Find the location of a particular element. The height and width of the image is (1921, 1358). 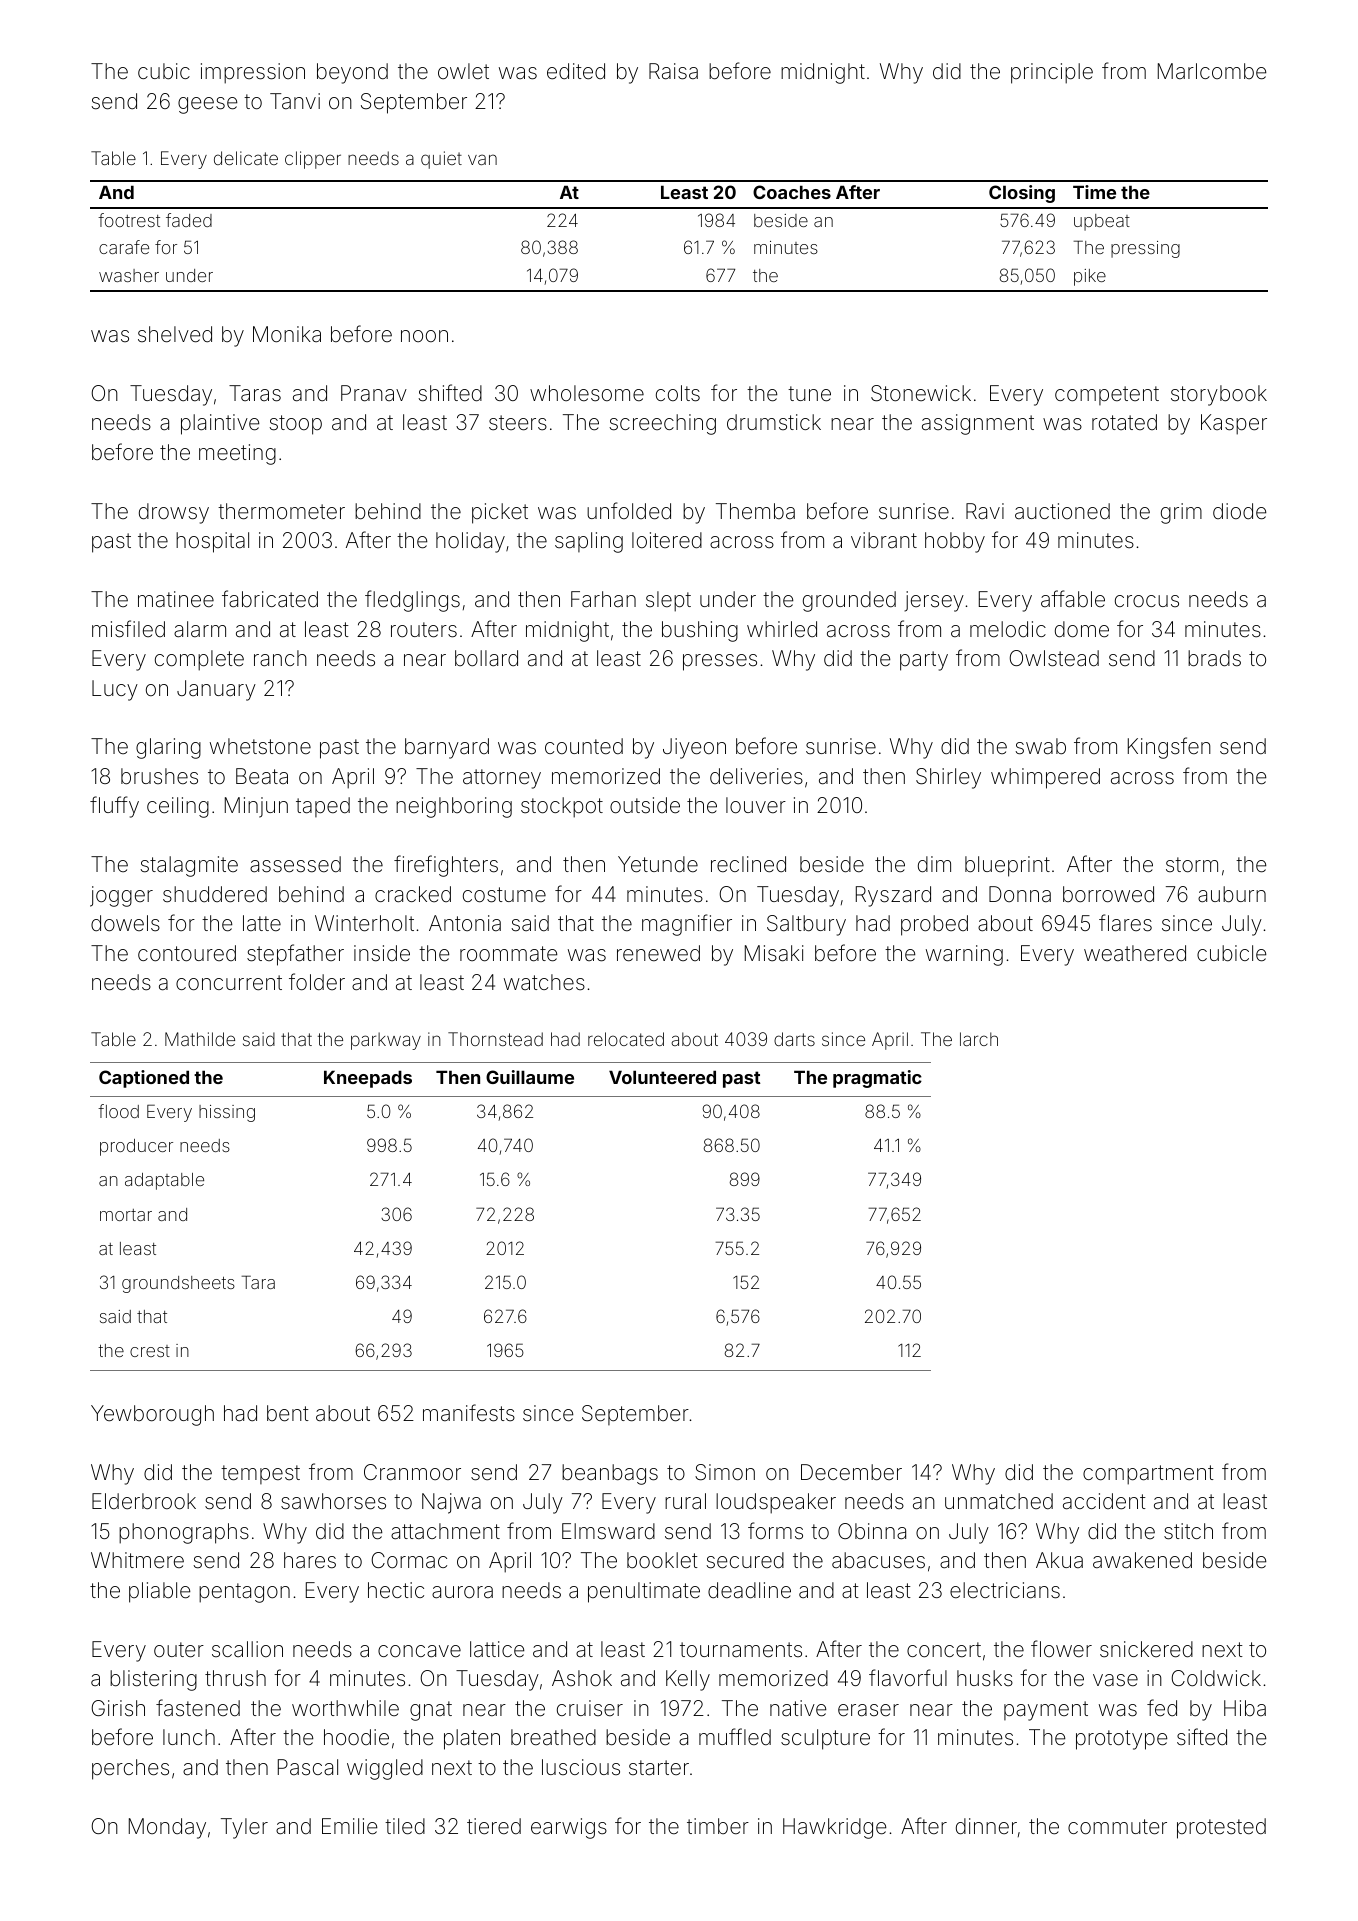

pentagon is located at coordinates (244, 1593).
